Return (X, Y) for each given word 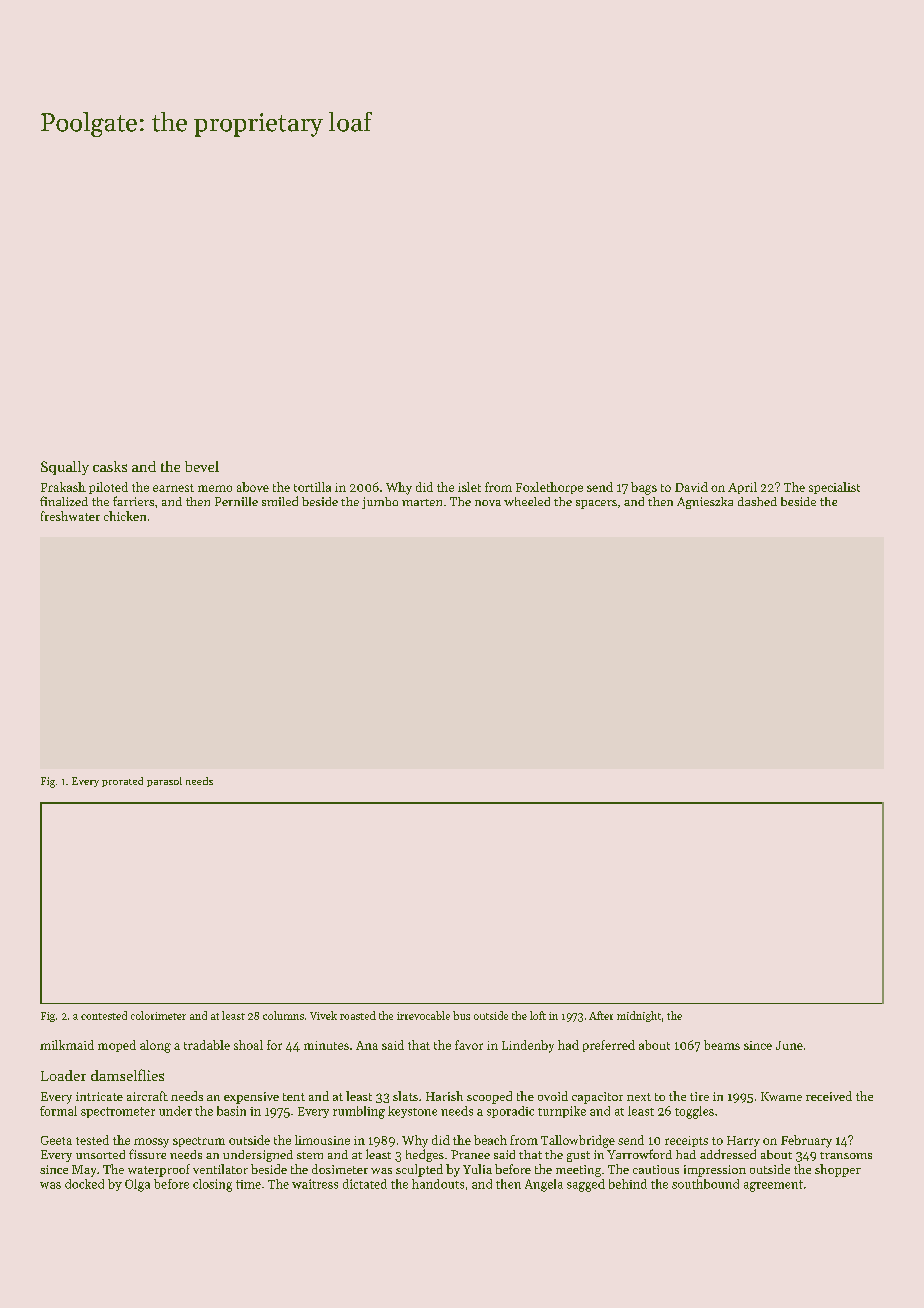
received (829, 1096)
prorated (122, 782)
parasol (164, 782)
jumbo (380, 503)
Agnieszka (705, 503)
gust (578, 1156)
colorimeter (158, 1015)
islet (469, 487)
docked (84, 1184)
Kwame (781, 1096)
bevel (202, 466)
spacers (596, 504)
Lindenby (528, 1046)
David (691, 487)
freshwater (70, 516)
